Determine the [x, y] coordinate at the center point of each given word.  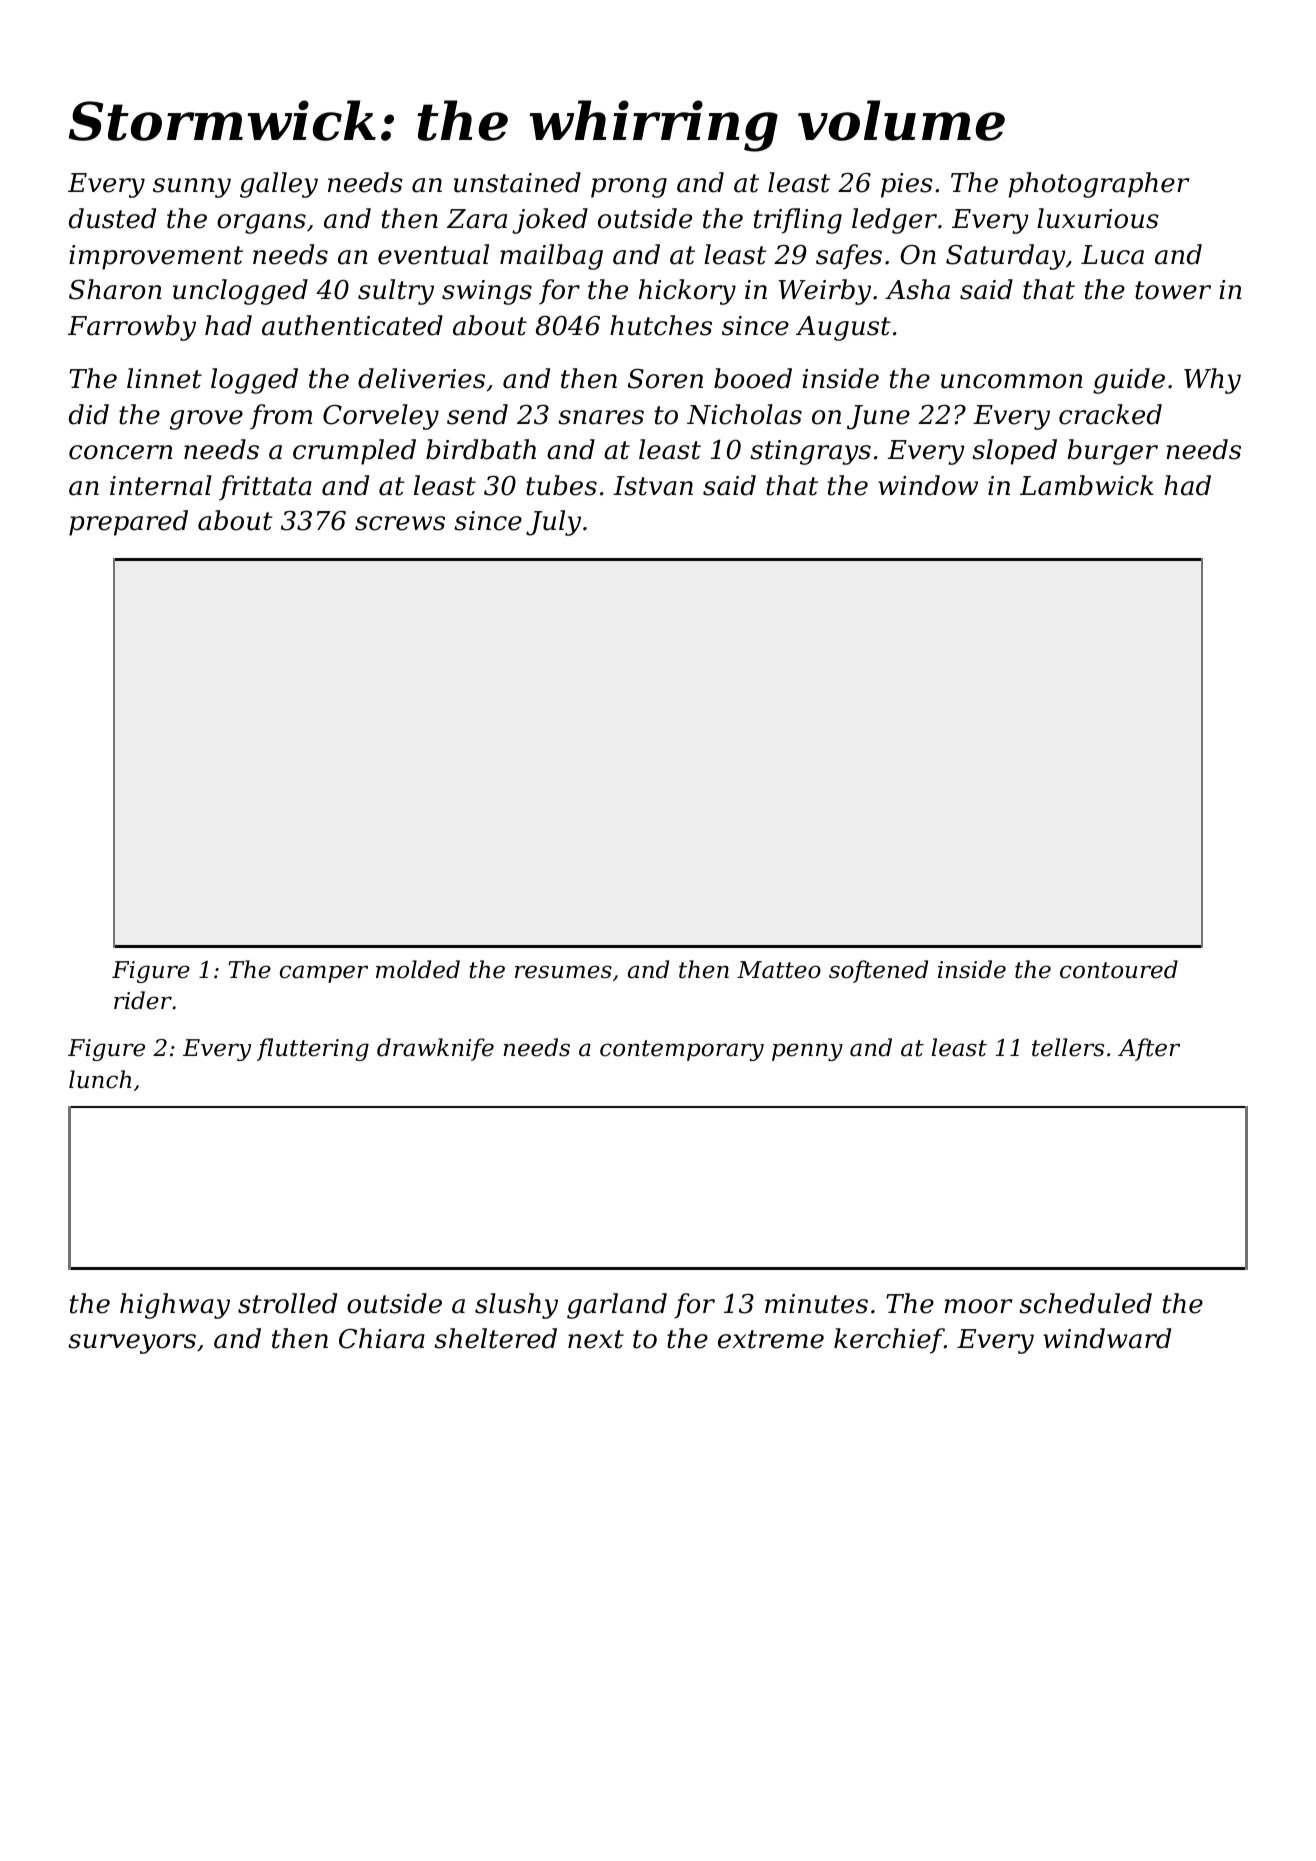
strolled [287, 1303]
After [1149, 1049]
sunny [192, 188]
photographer [1099, 185]
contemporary [682, 1050]
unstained [517, 182]
